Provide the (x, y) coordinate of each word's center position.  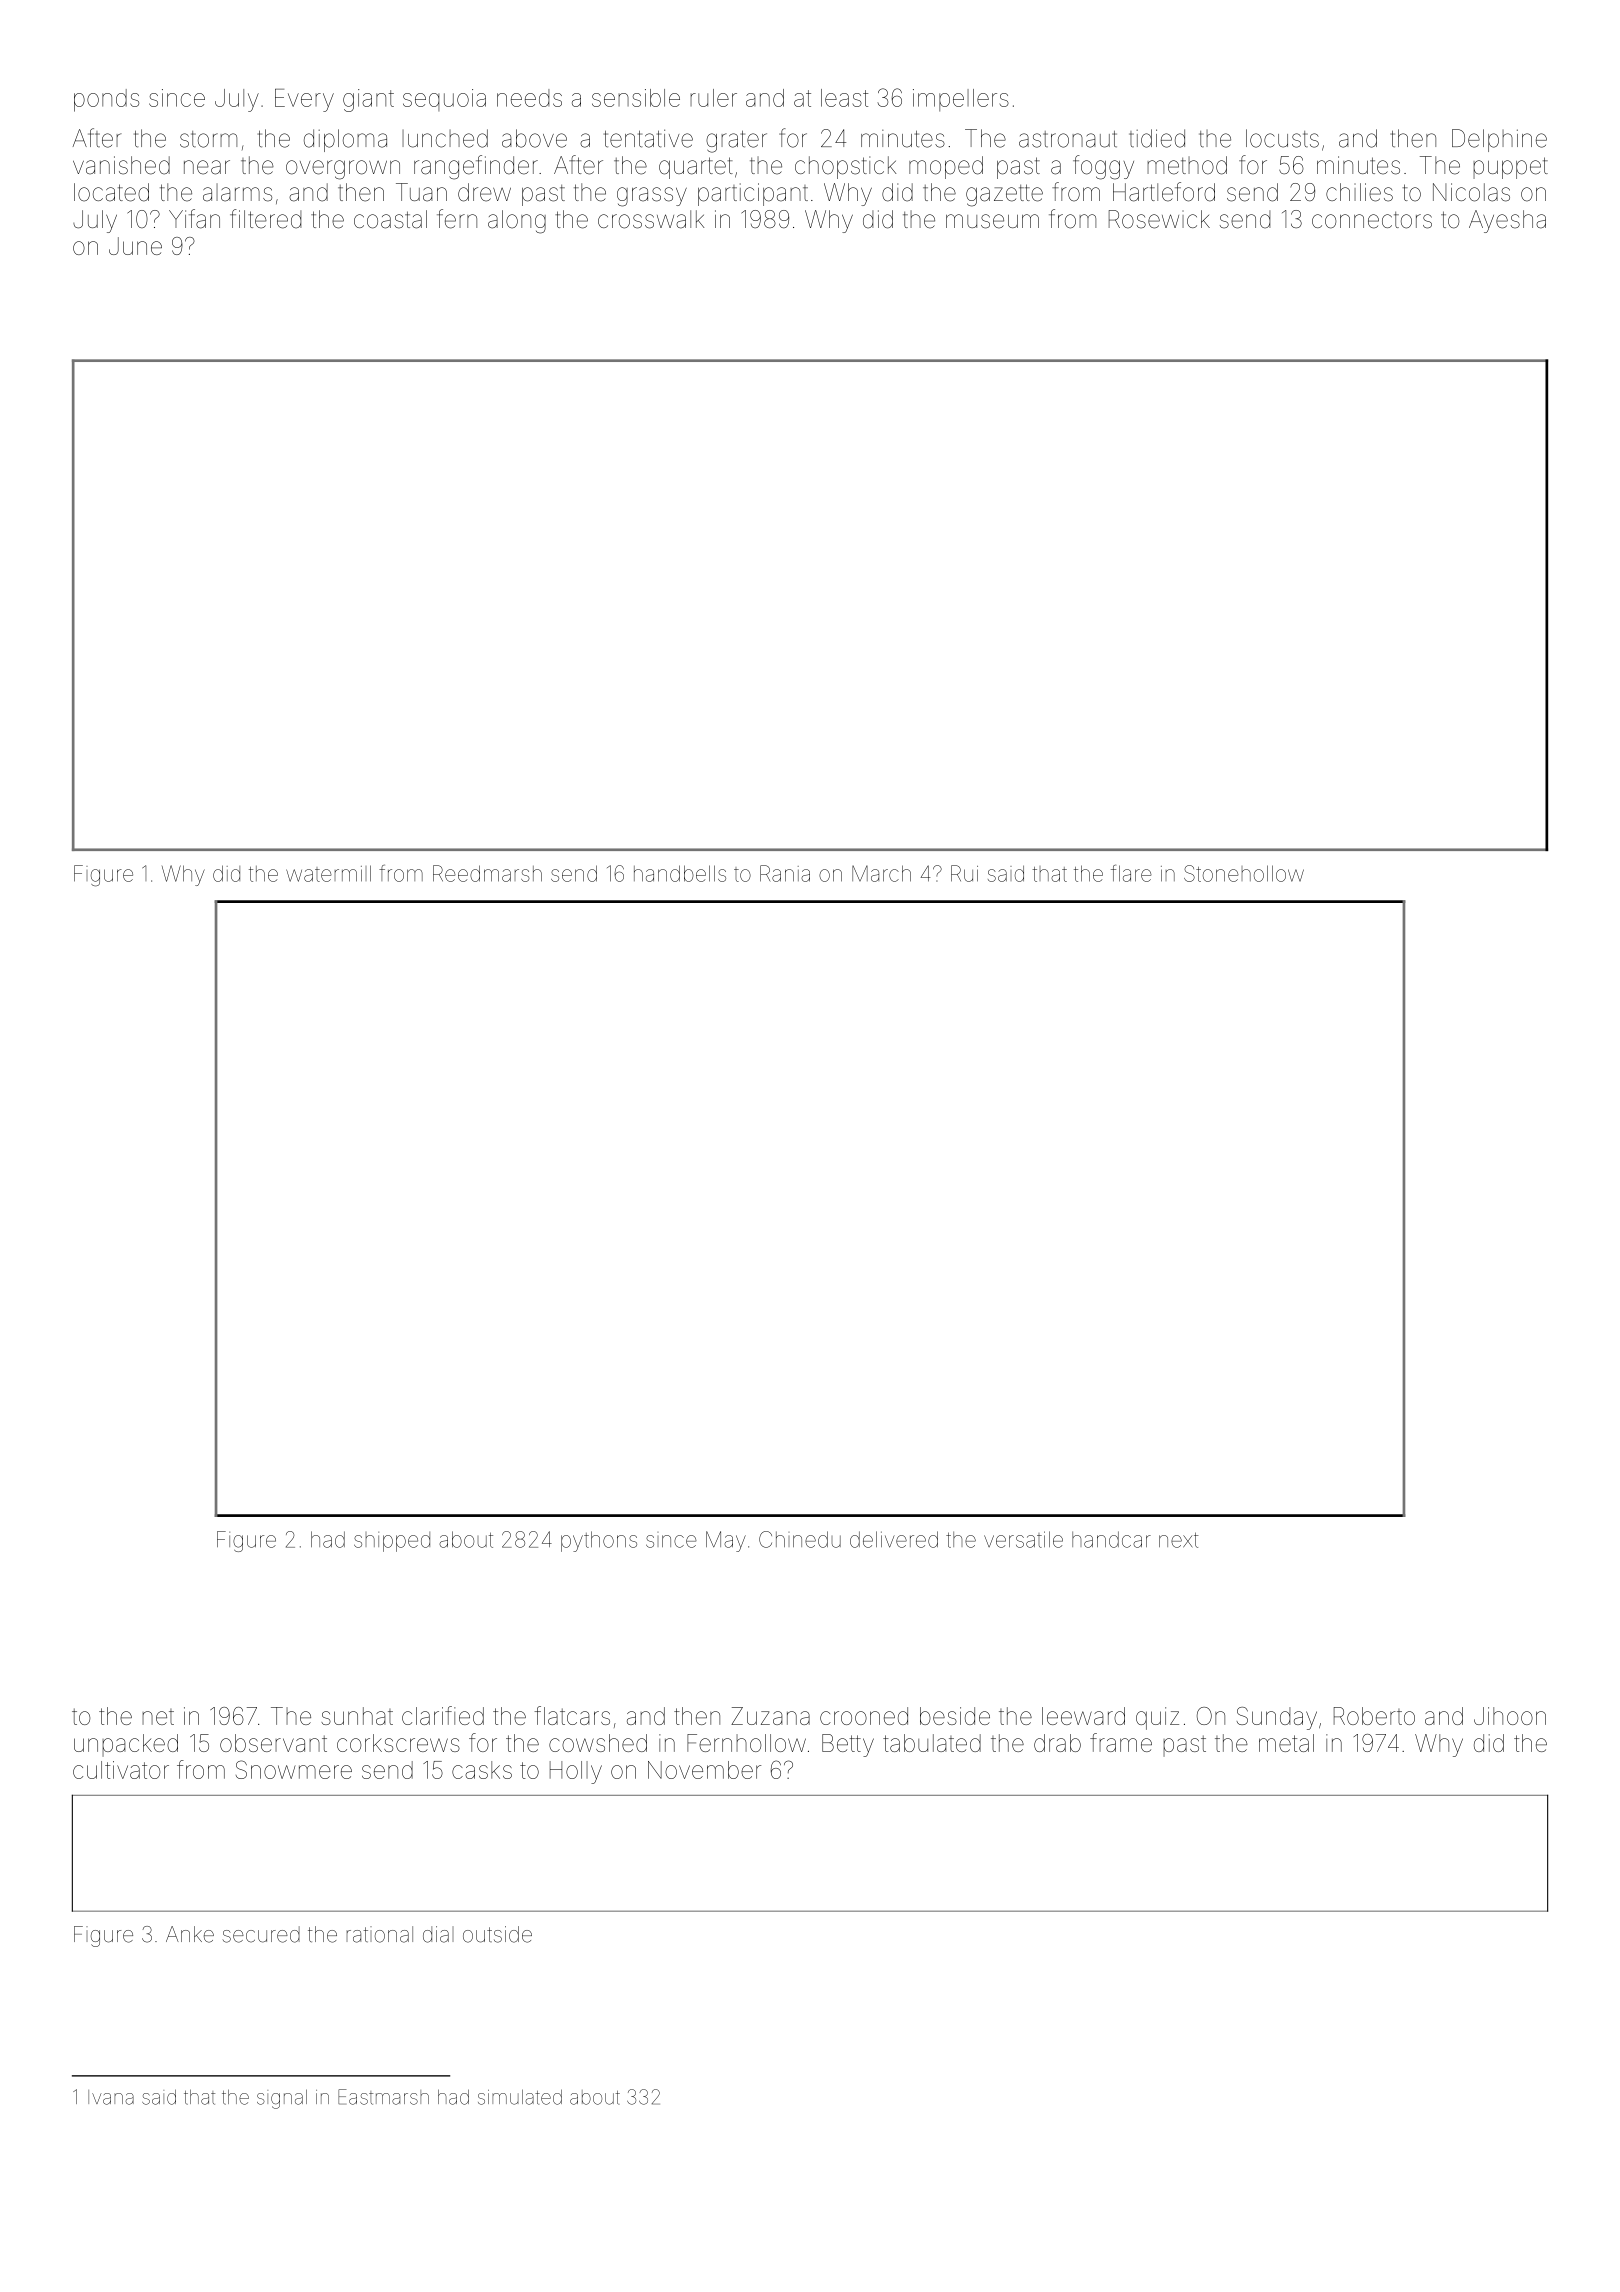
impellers (961, 100)
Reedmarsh (487, 873)
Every (304, 100)
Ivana (111, 2097)
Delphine (1499, 140)
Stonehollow (1244, 873)
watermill (328, 873)
